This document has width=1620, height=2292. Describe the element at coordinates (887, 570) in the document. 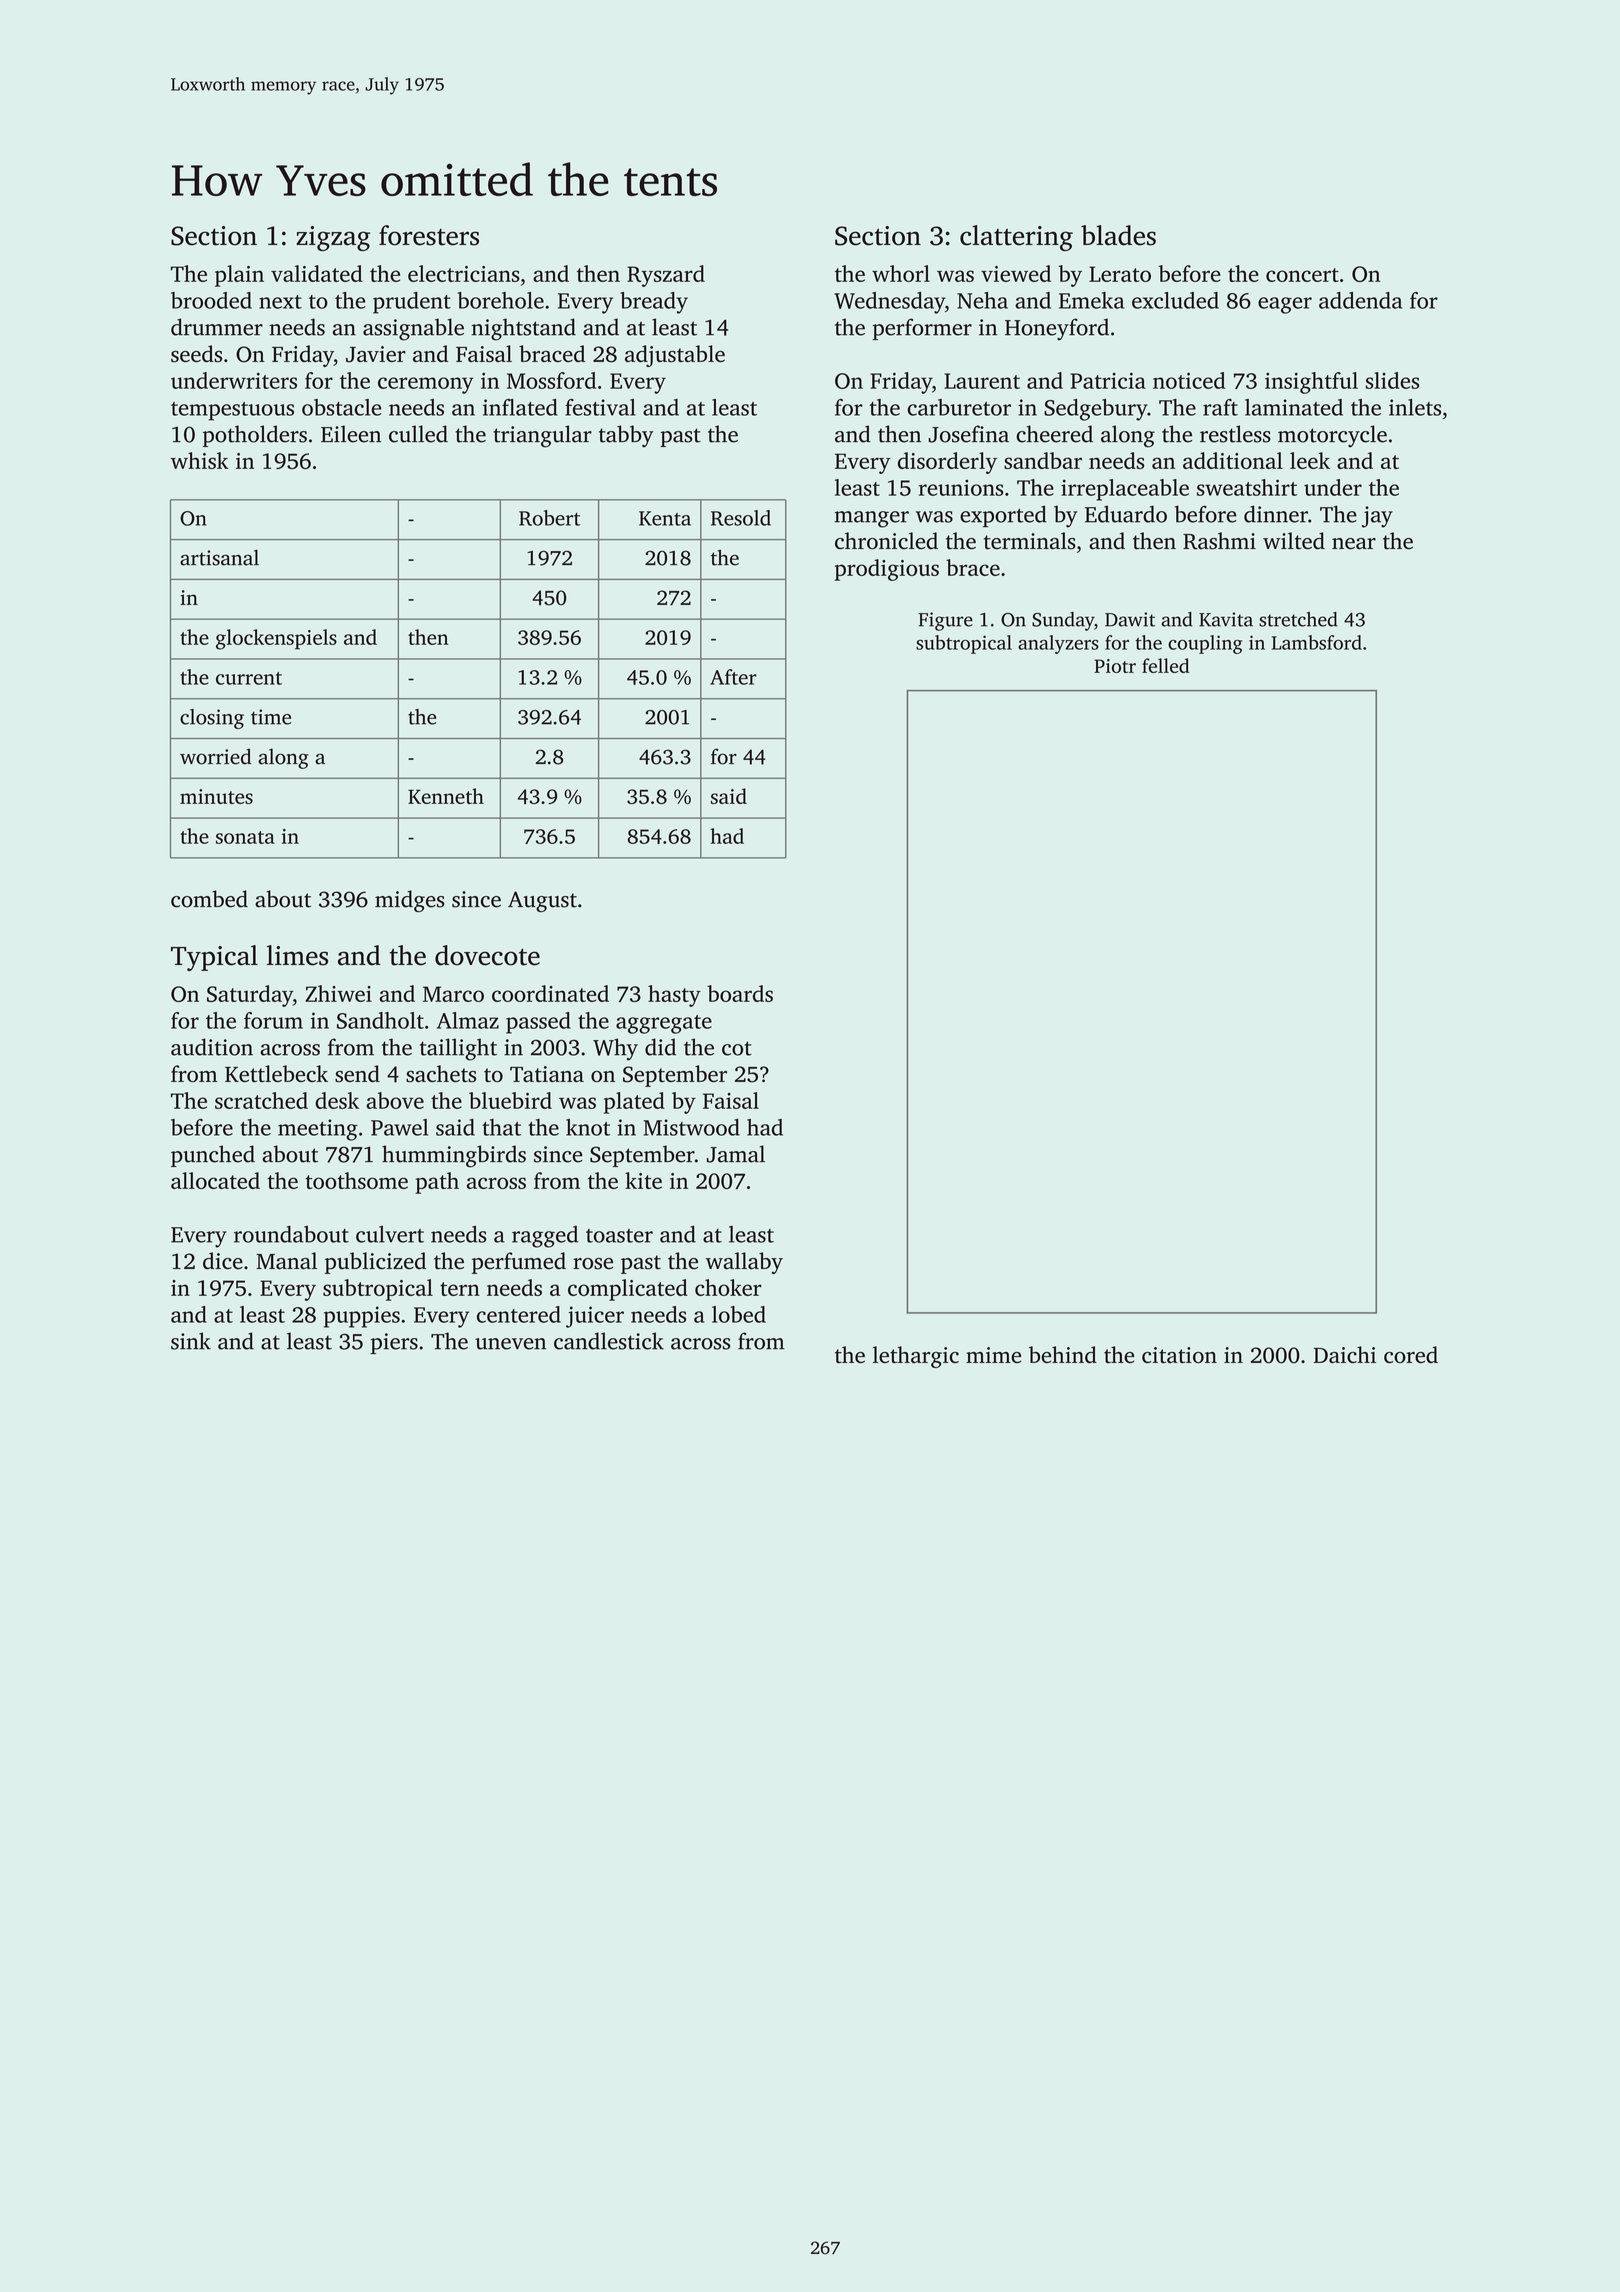

I see `prodigious` at that location.
